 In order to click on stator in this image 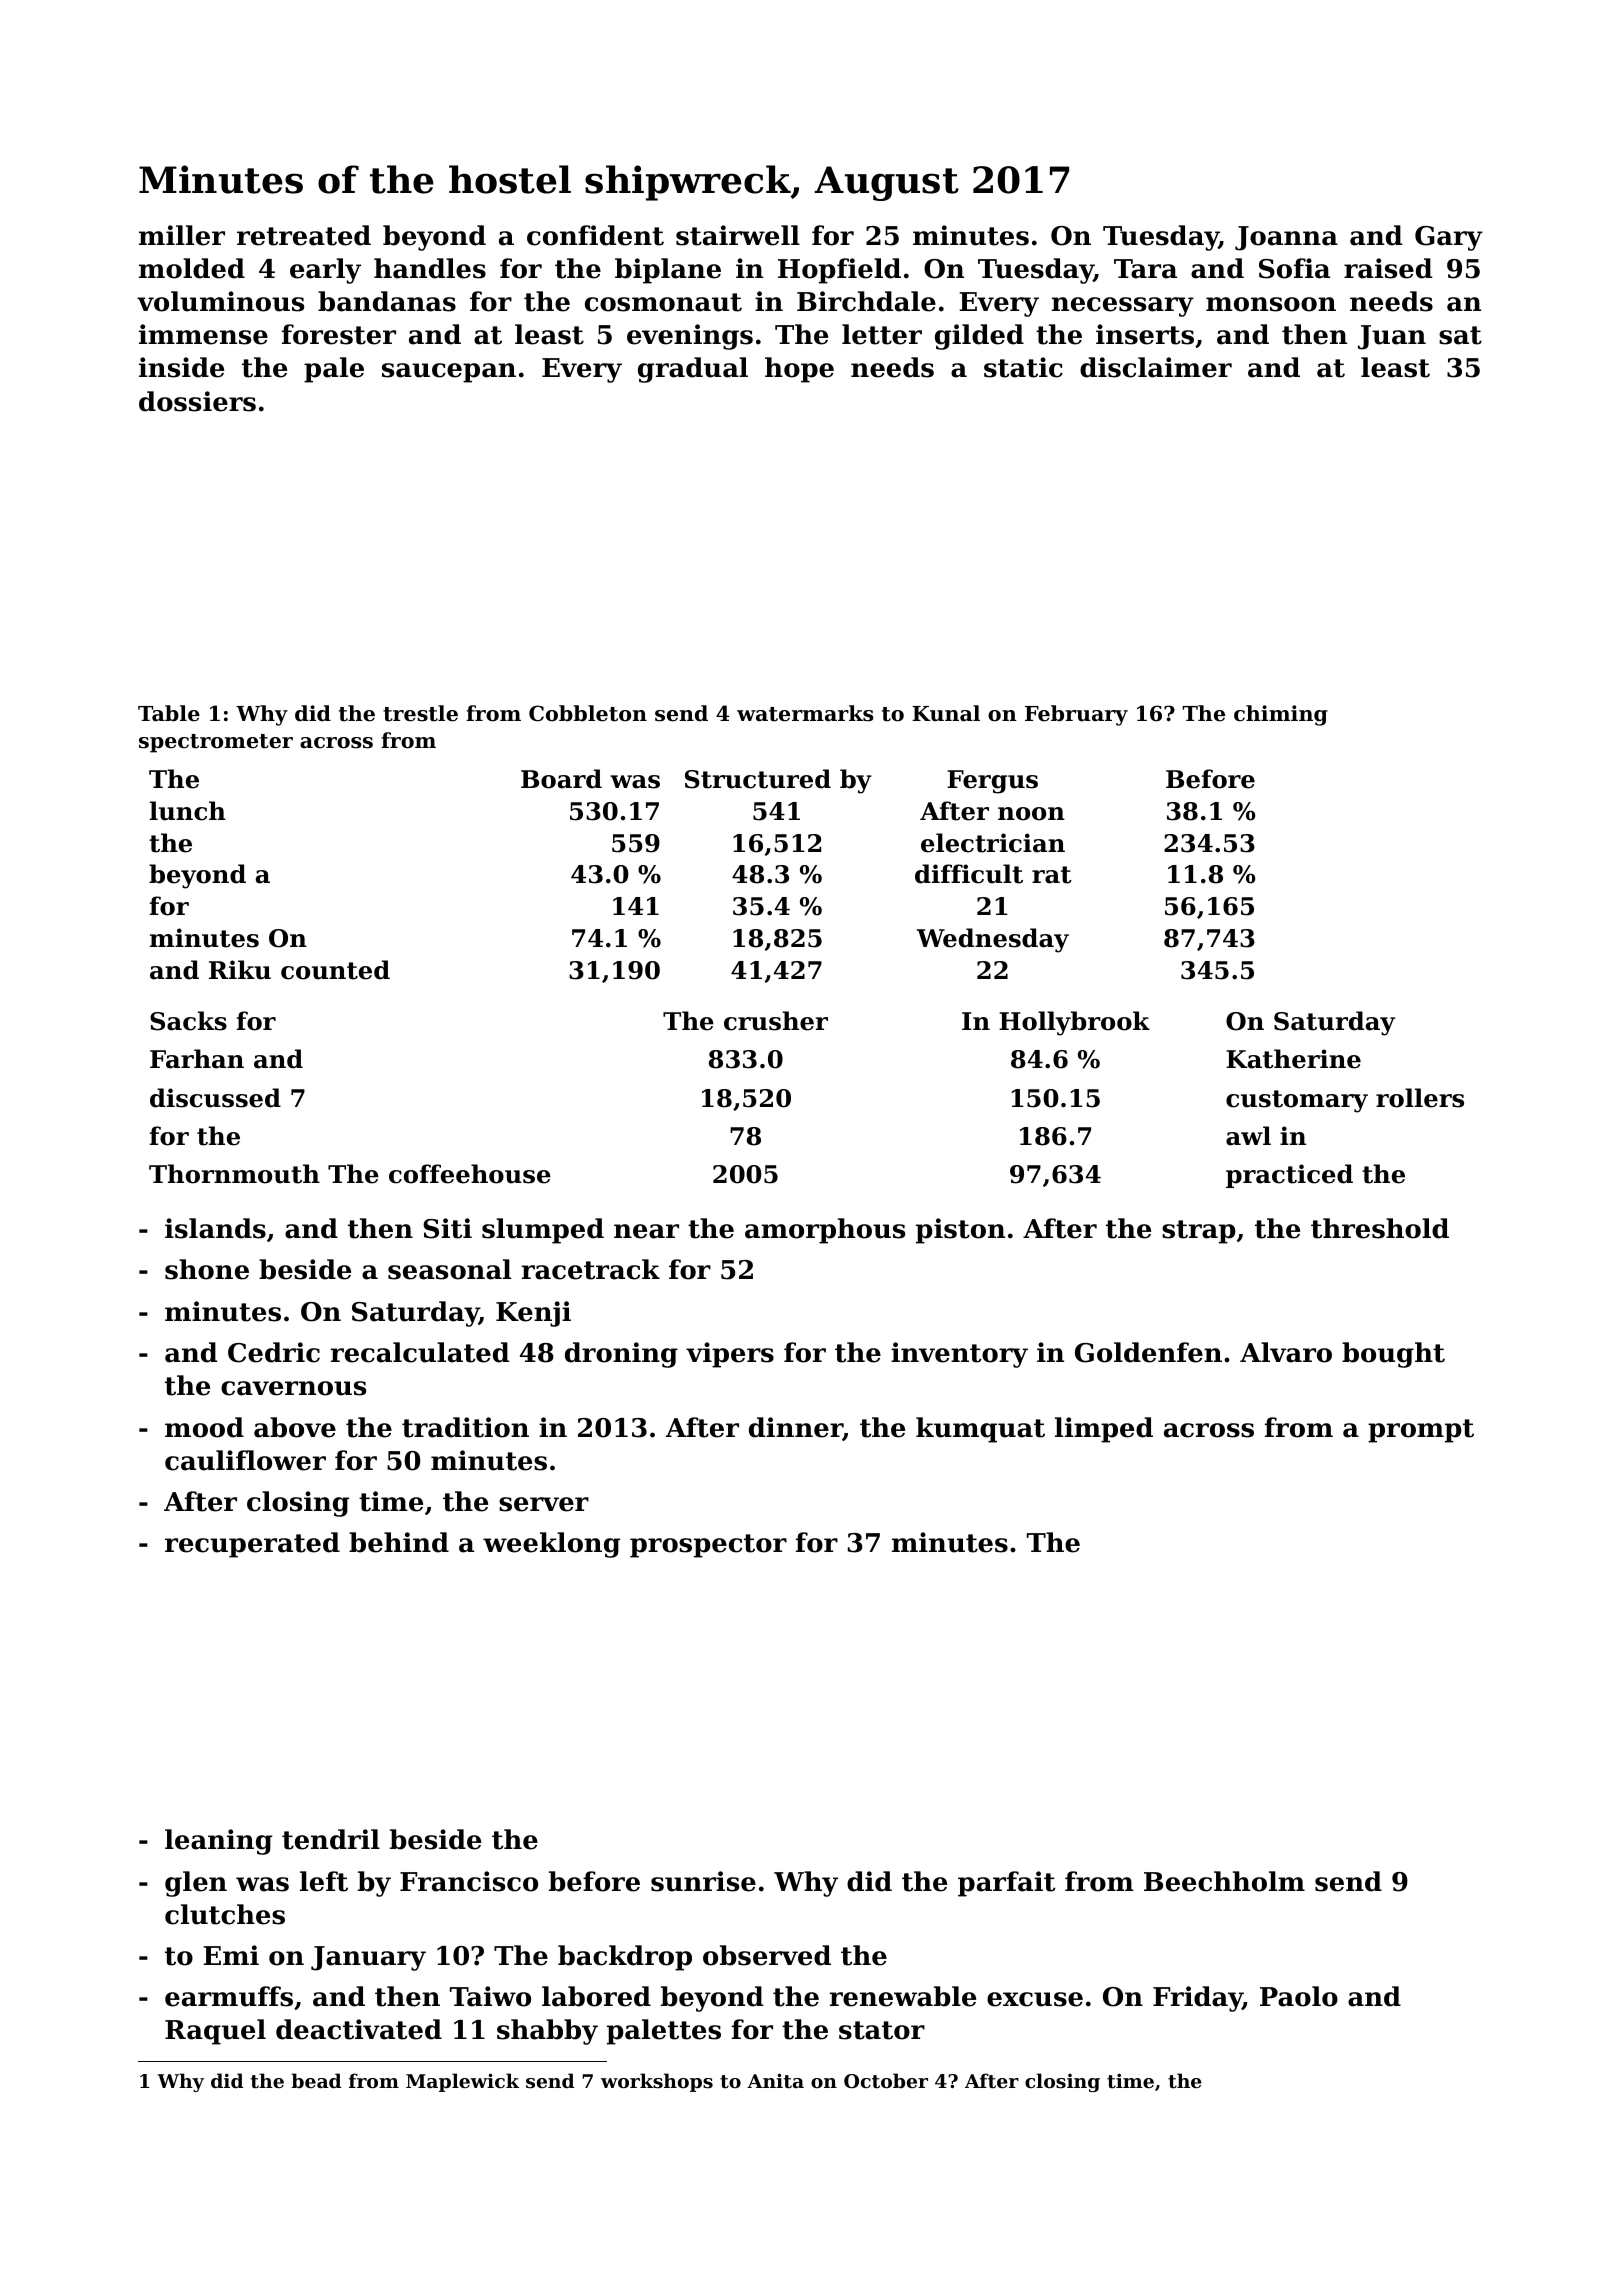, I will do `click(882, 2030)`.
